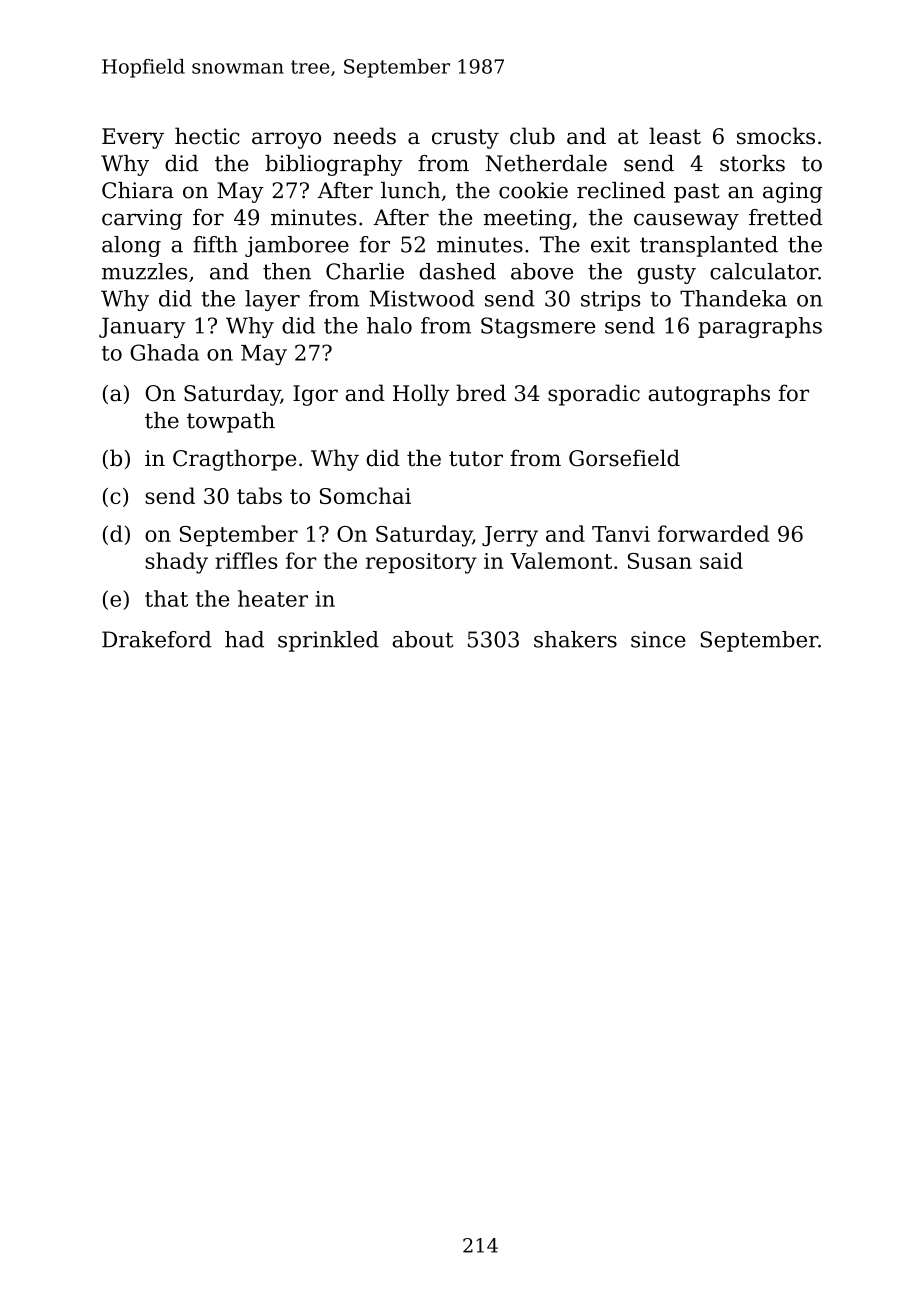 Image resolution: width=924 pixels, height=1311 pixels. Describe the element at coordinates (532, 136) in the image. I see `club` at that location.
